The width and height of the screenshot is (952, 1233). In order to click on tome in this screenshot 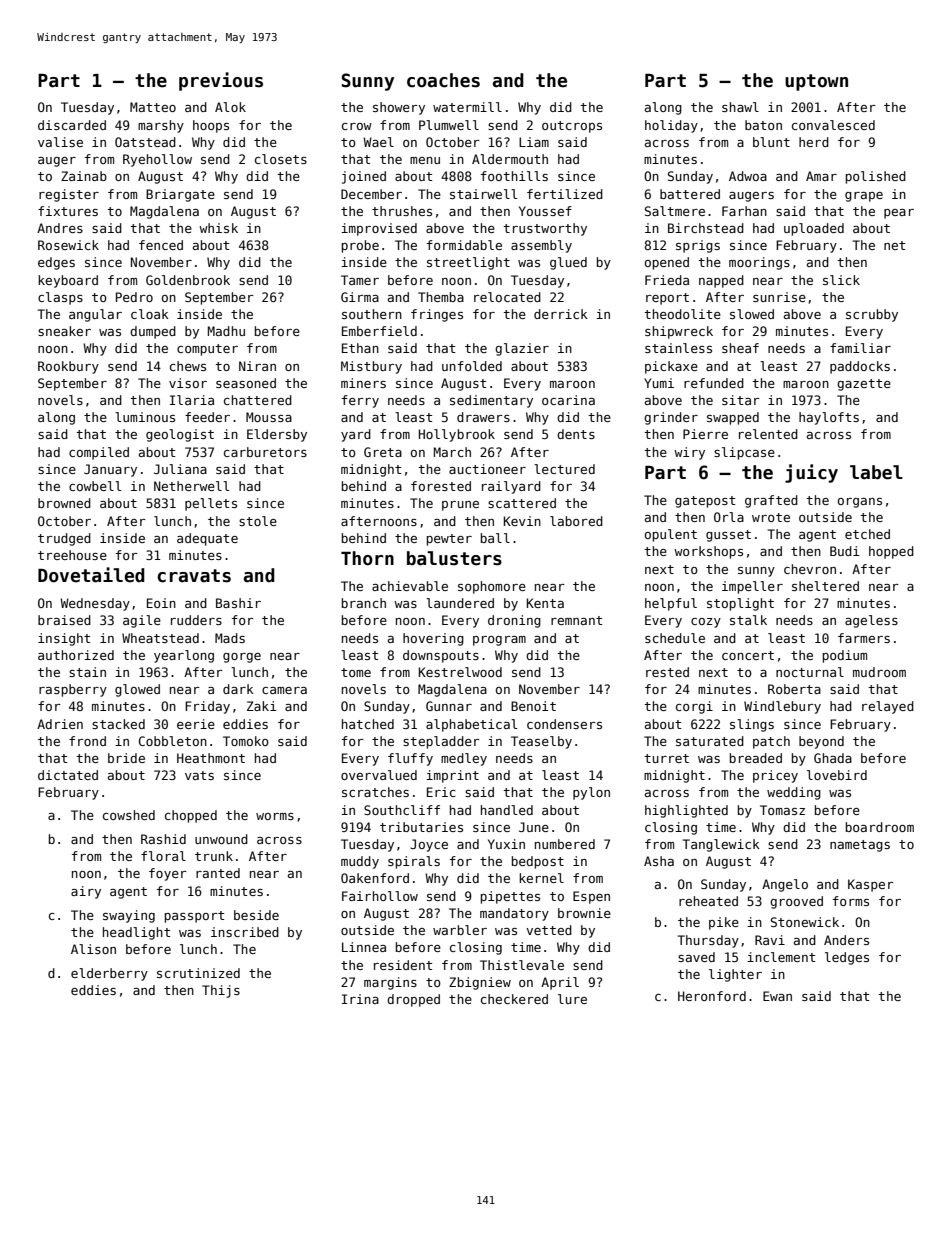, I will do `click(356, 672)`.
